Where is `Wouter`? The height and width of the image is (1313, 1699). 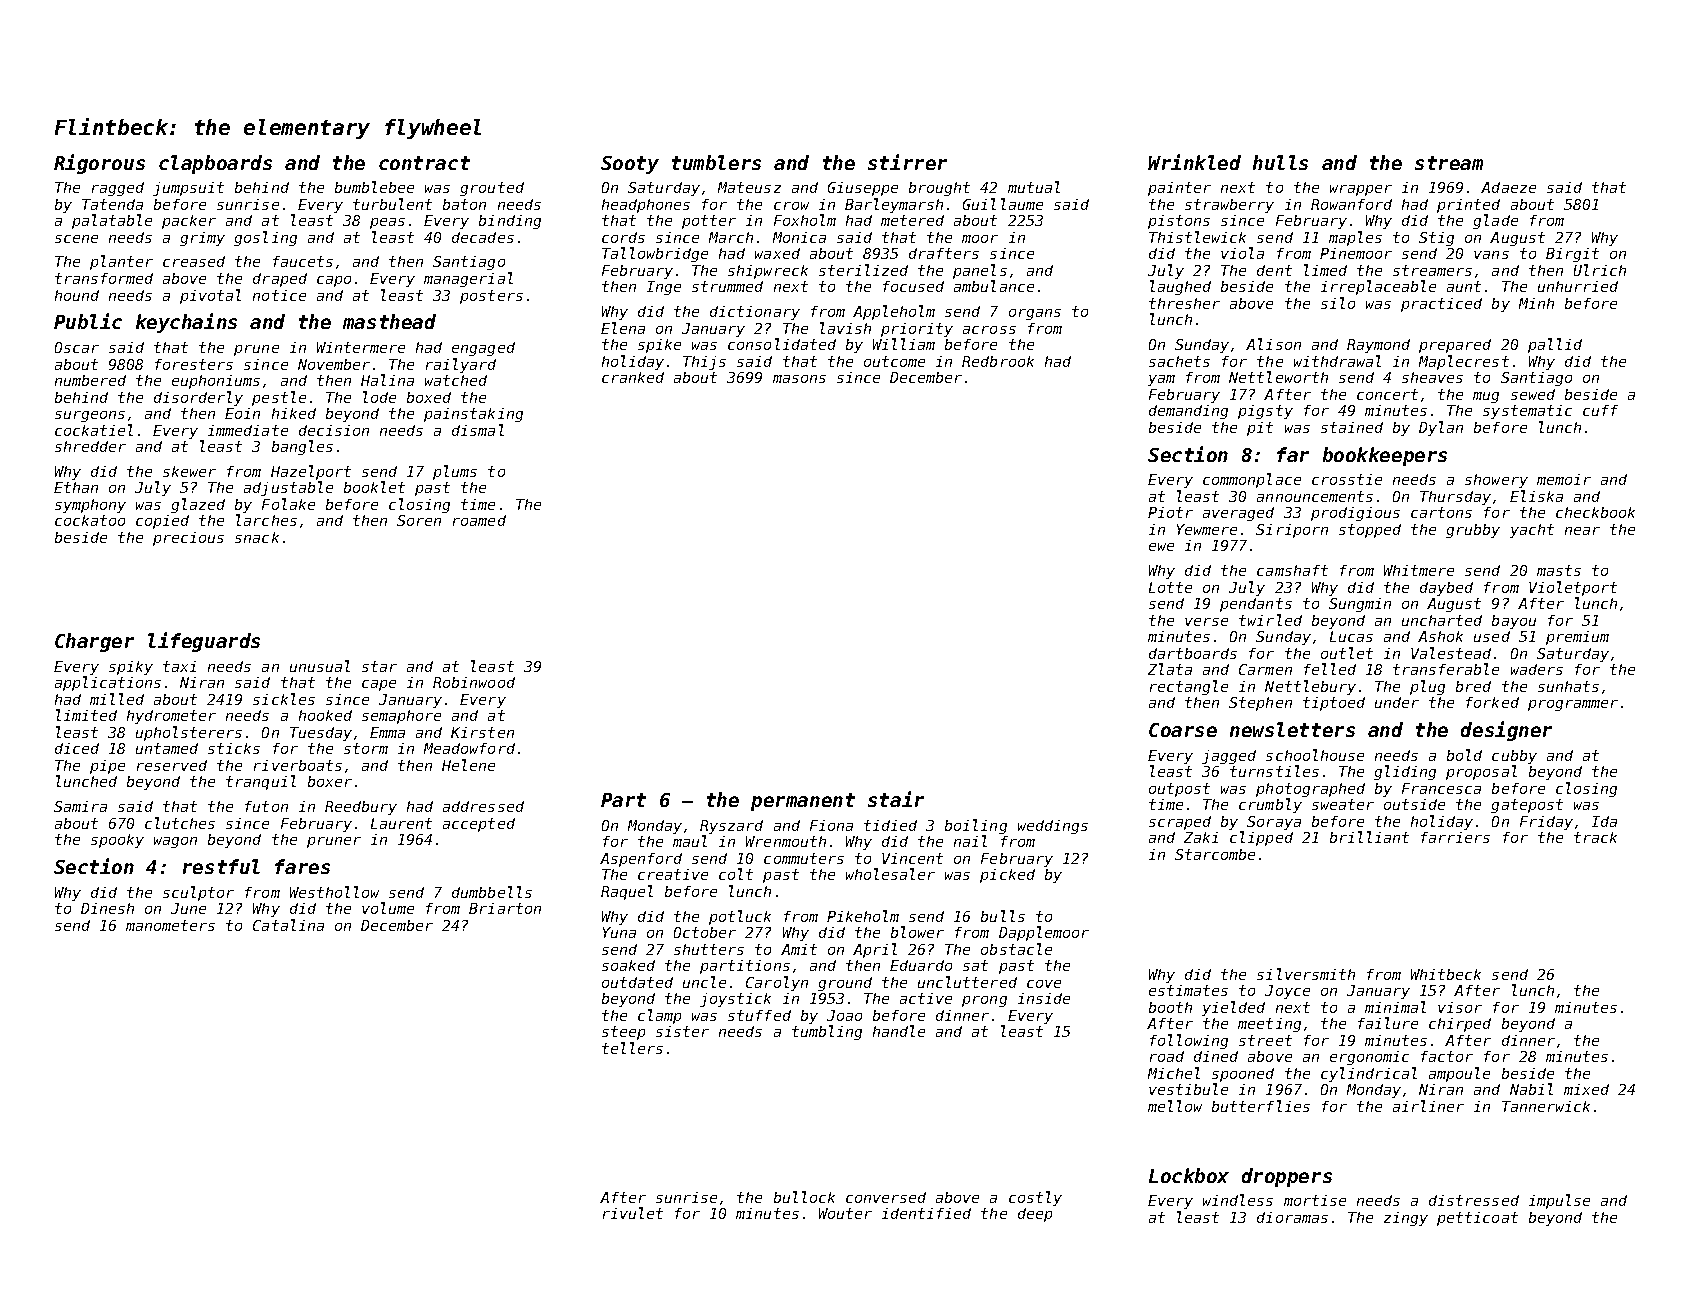
Wouter is located at coordinates (845, 1213).
